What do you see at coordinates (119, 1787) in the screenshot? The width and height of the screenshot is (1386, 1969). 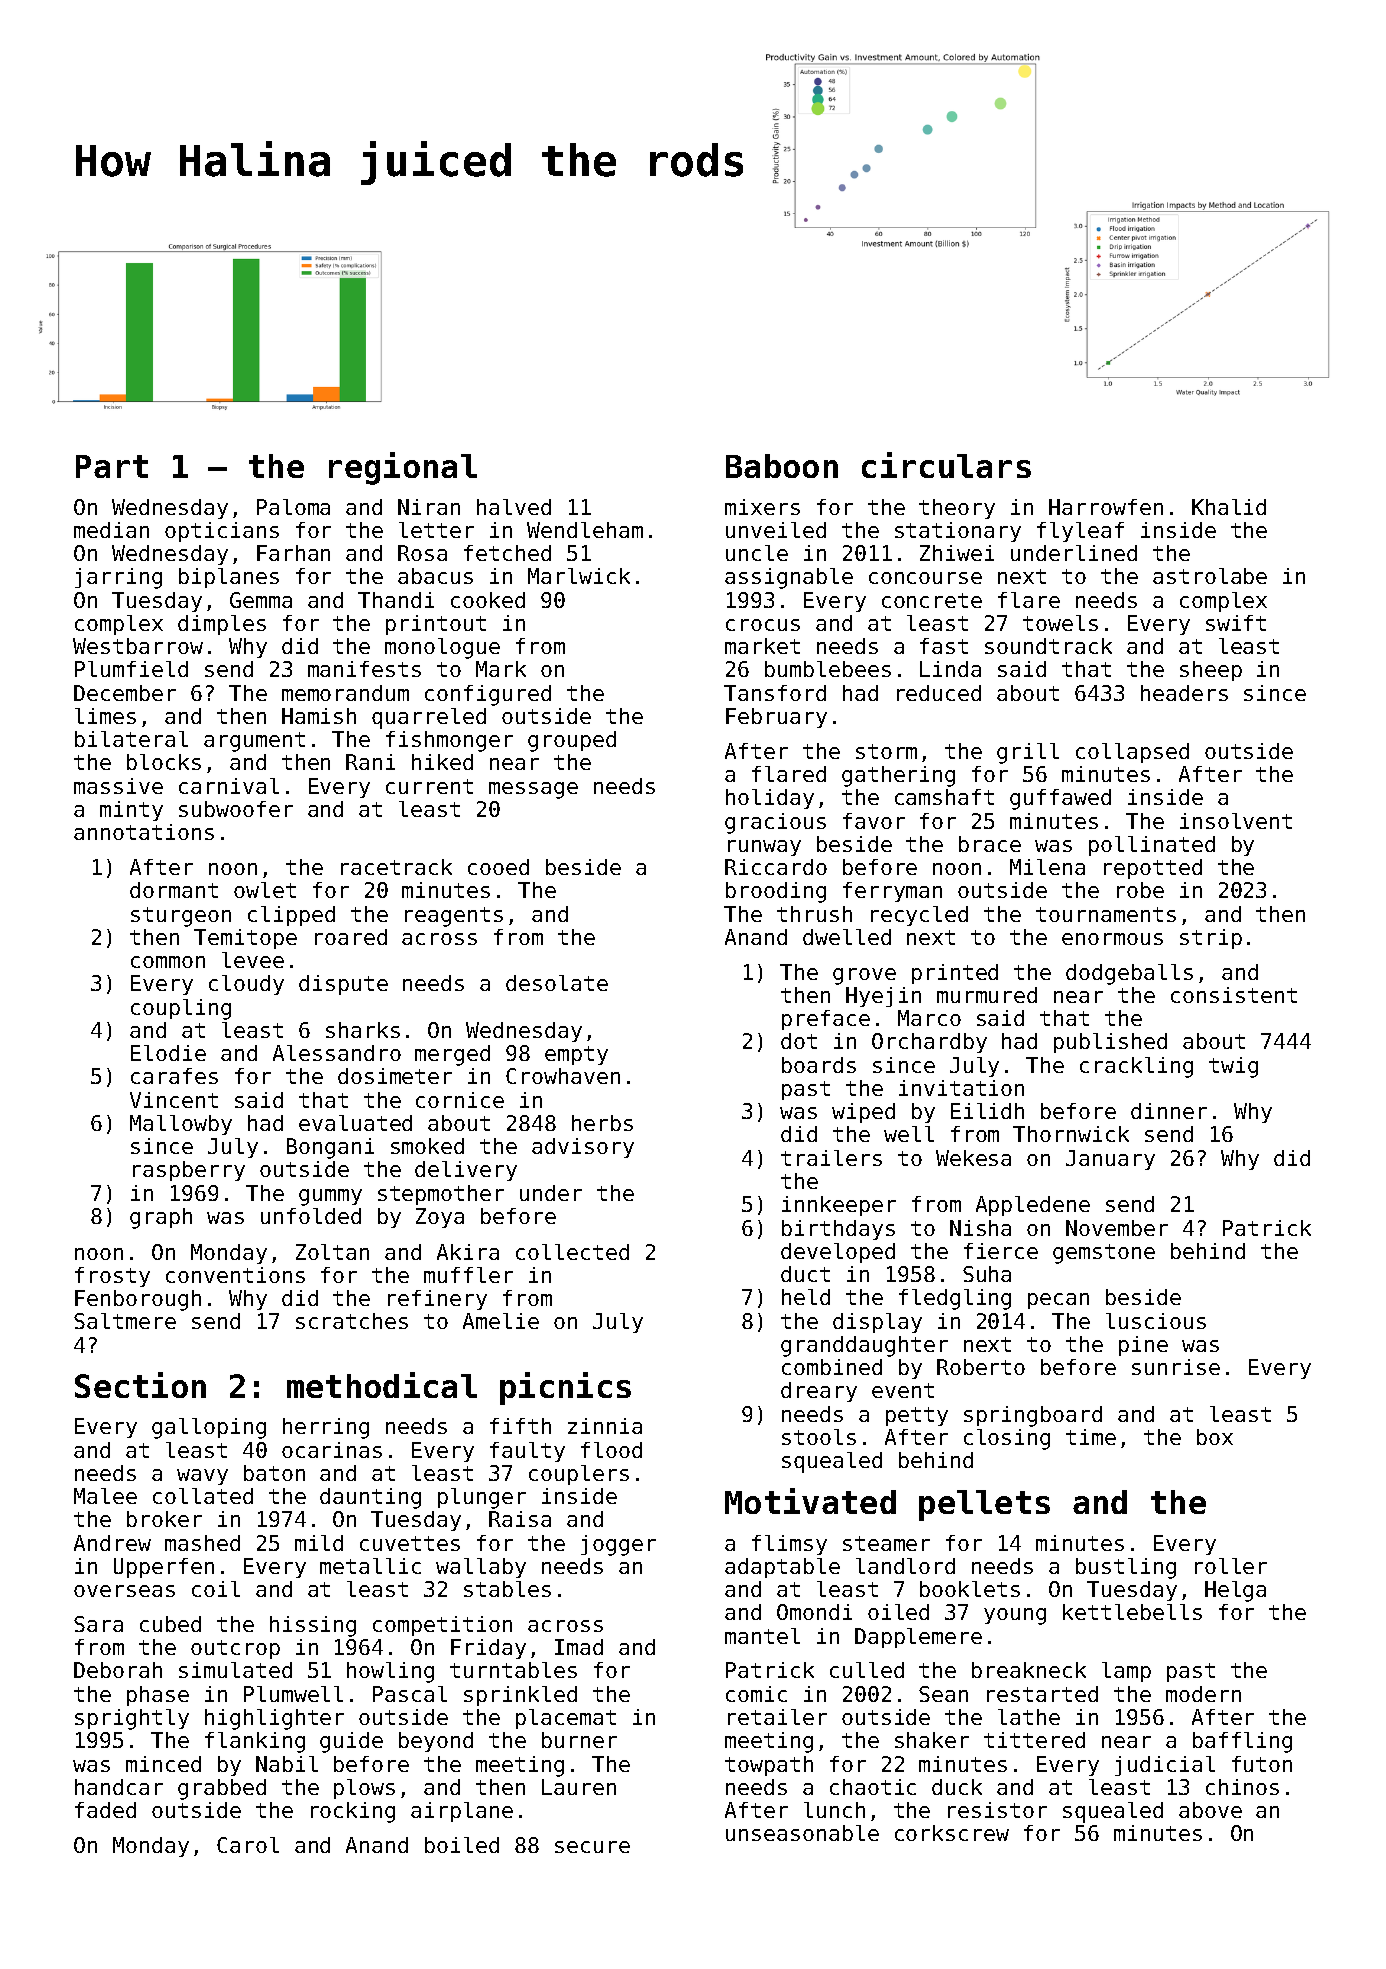 I see `handcar` at bounding box center [119, 1787].
